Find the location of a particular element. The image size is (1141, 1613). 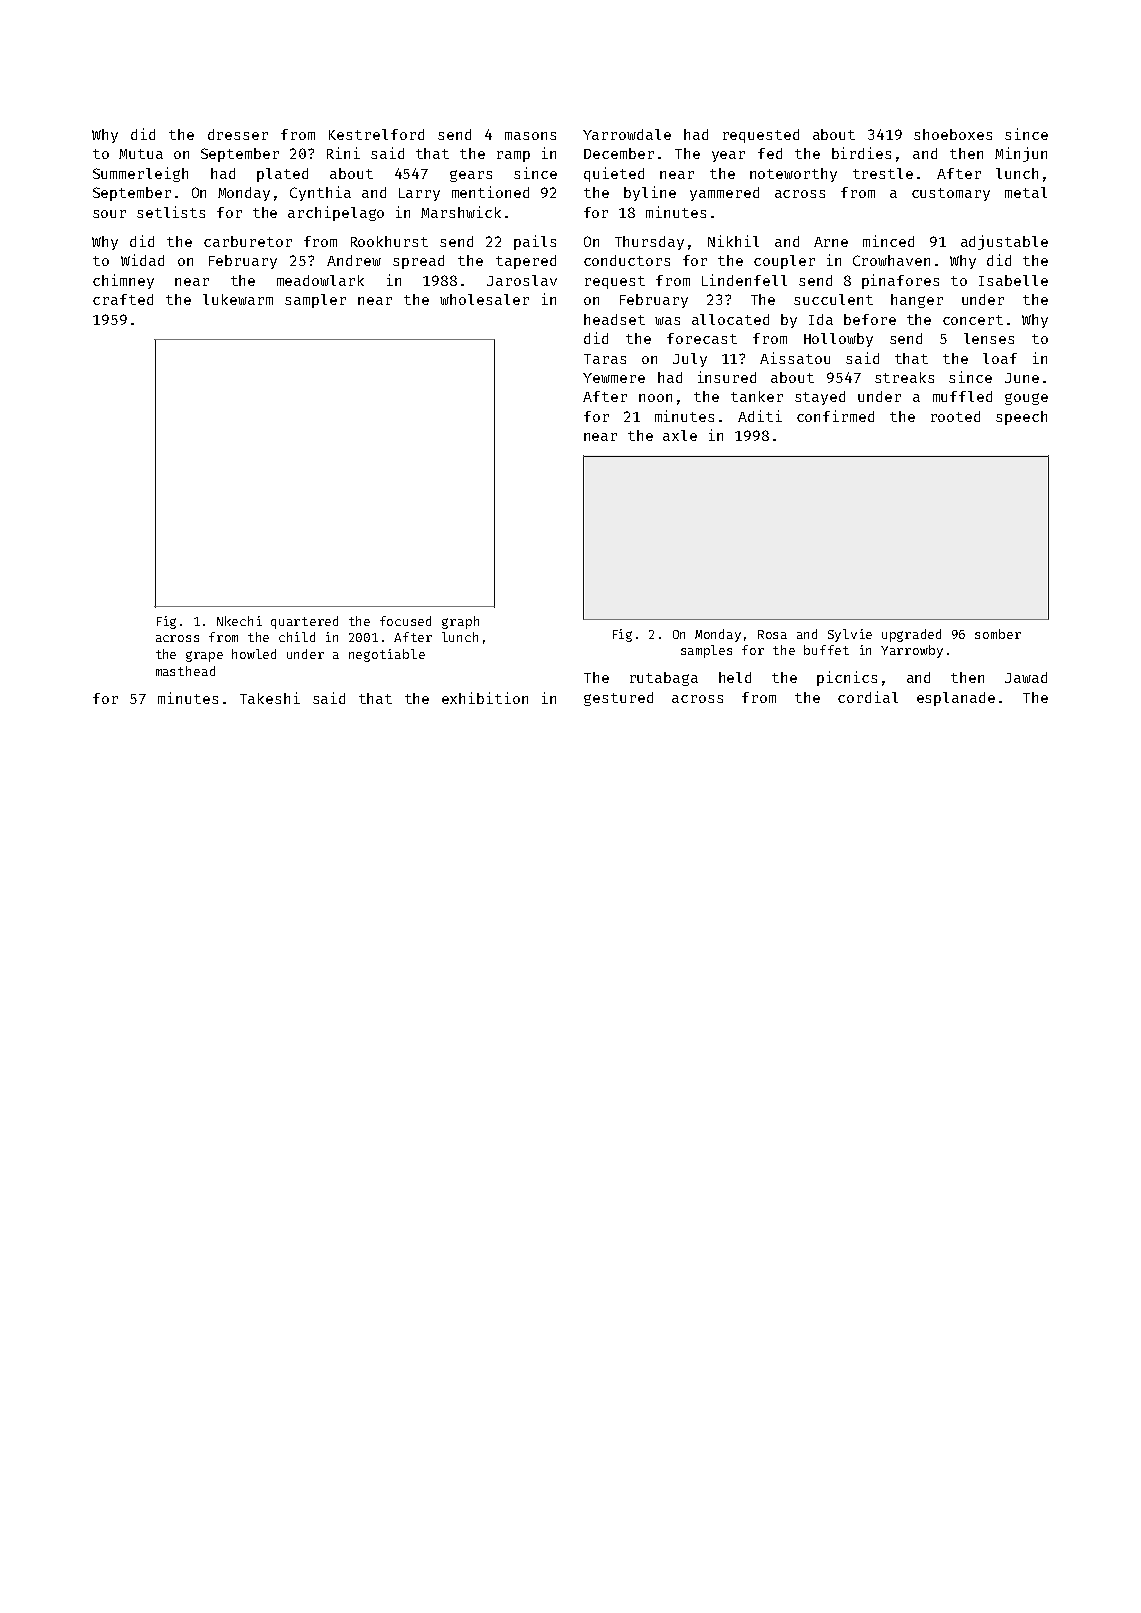

chimney is located at coordinates (123, 281).
